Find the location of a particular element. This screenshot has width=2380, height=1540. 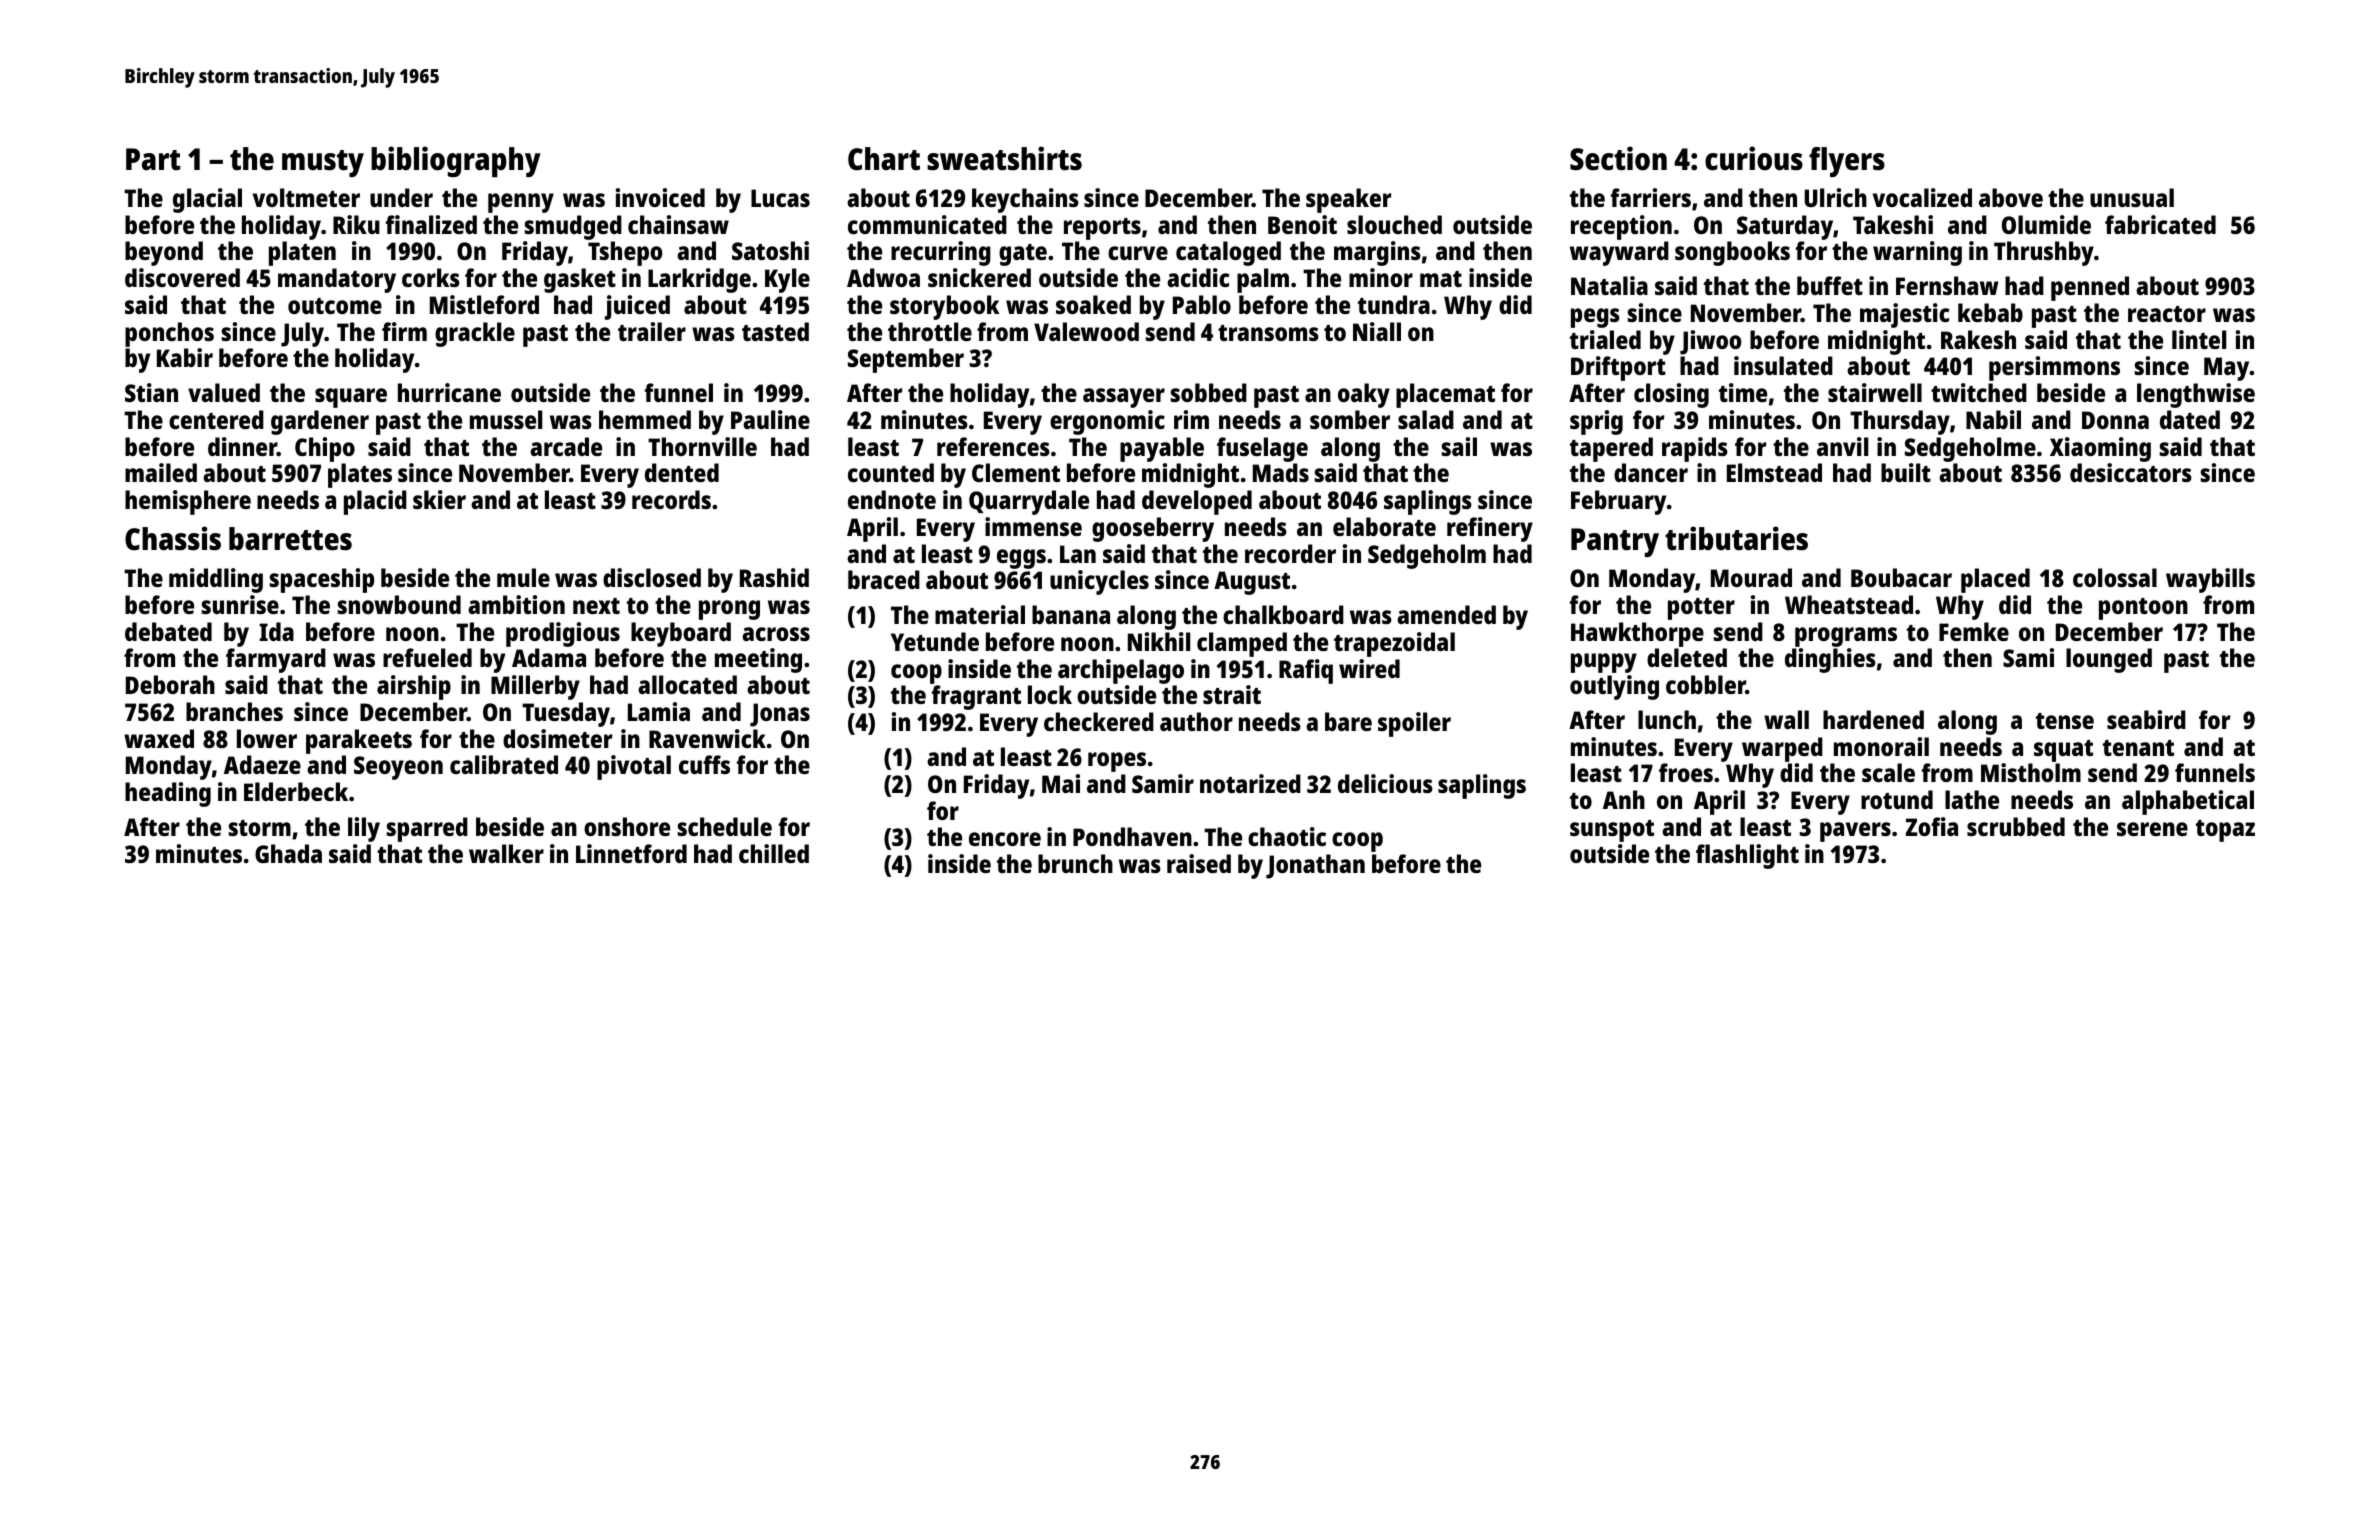

grackle is located at coordinates (475, 334).
